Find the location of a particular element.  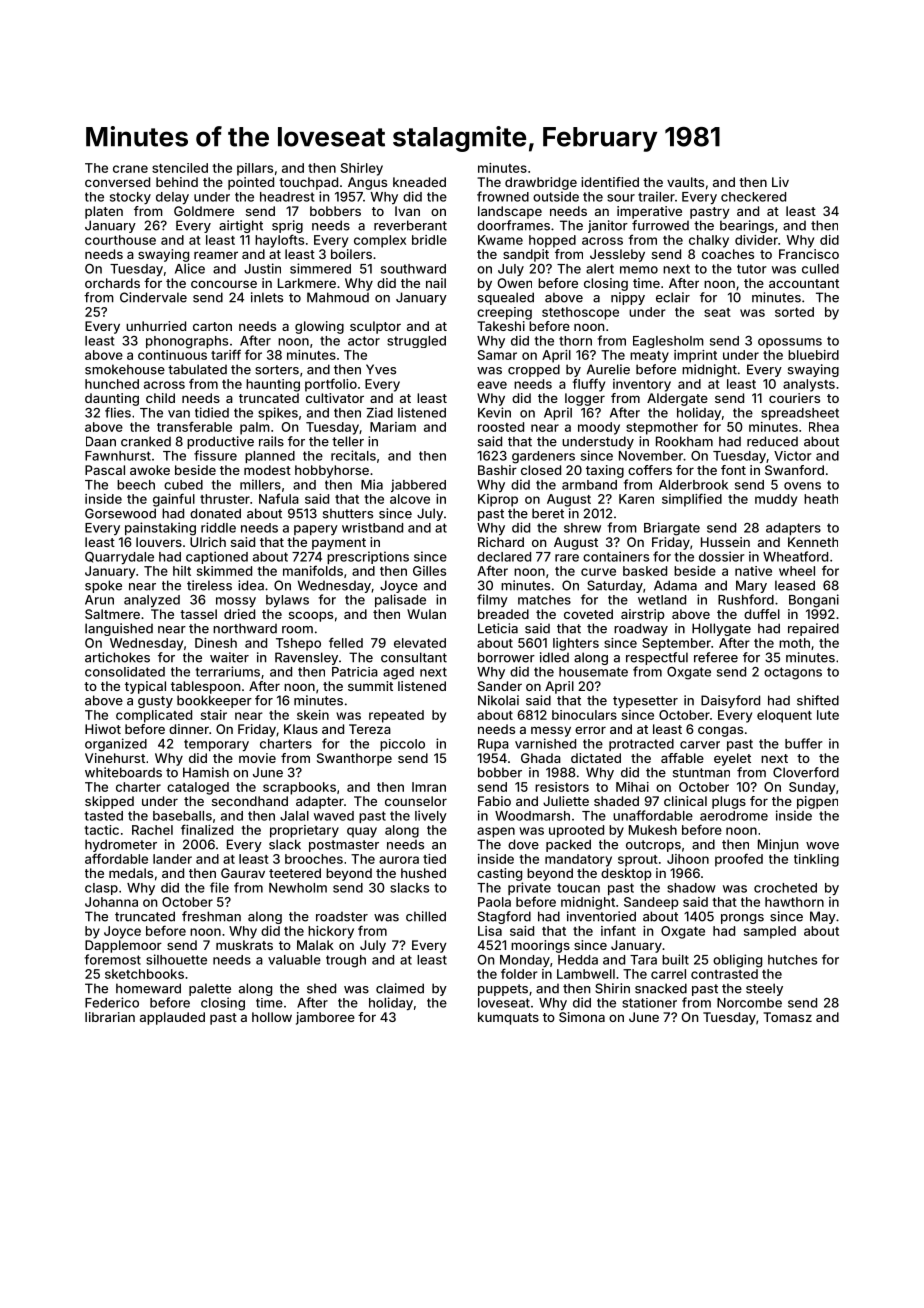

kumquats is located at coordinates (508, 1018).
